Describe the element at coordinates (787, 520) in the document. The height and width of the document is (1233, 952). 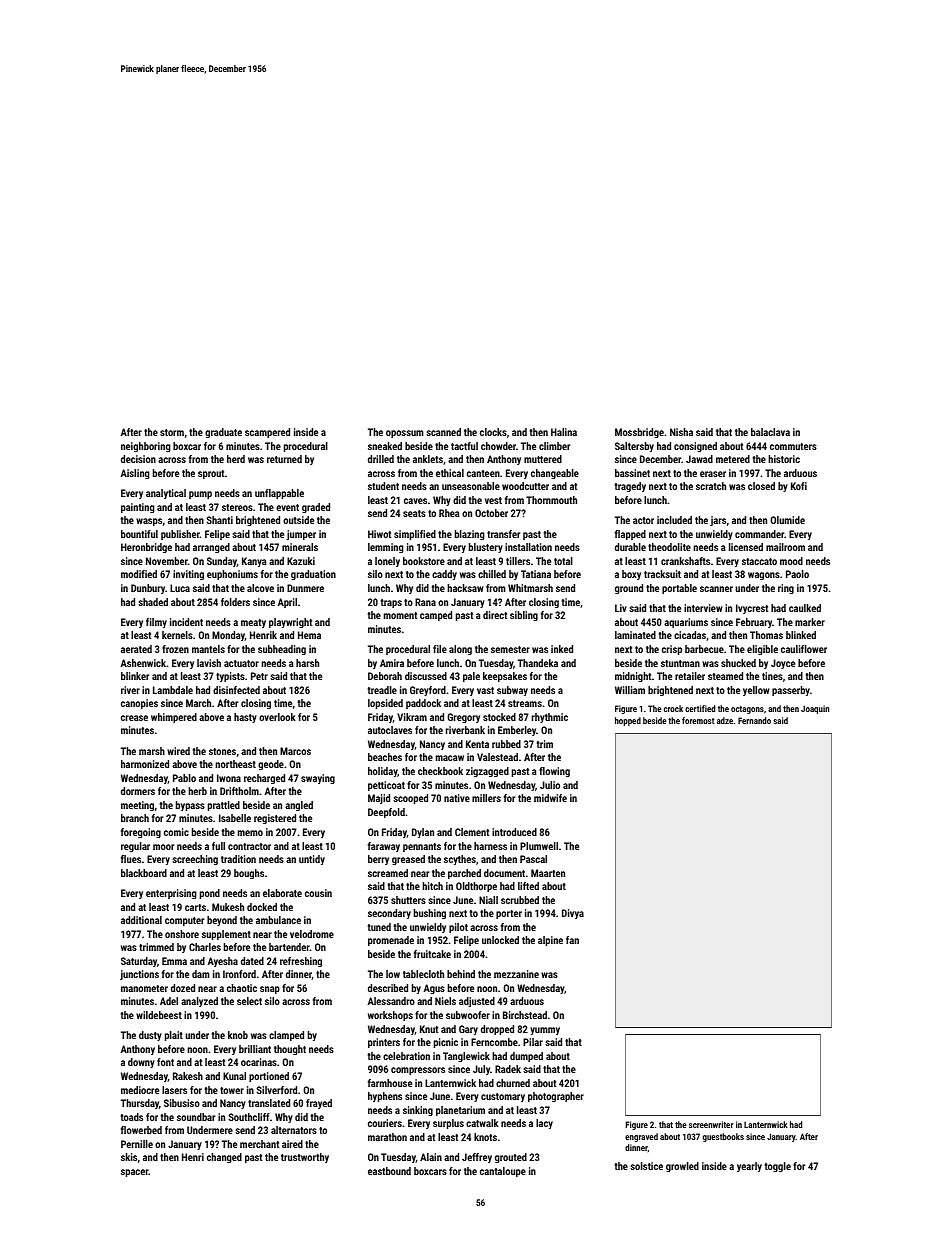
I see `Olumide` at that location.
